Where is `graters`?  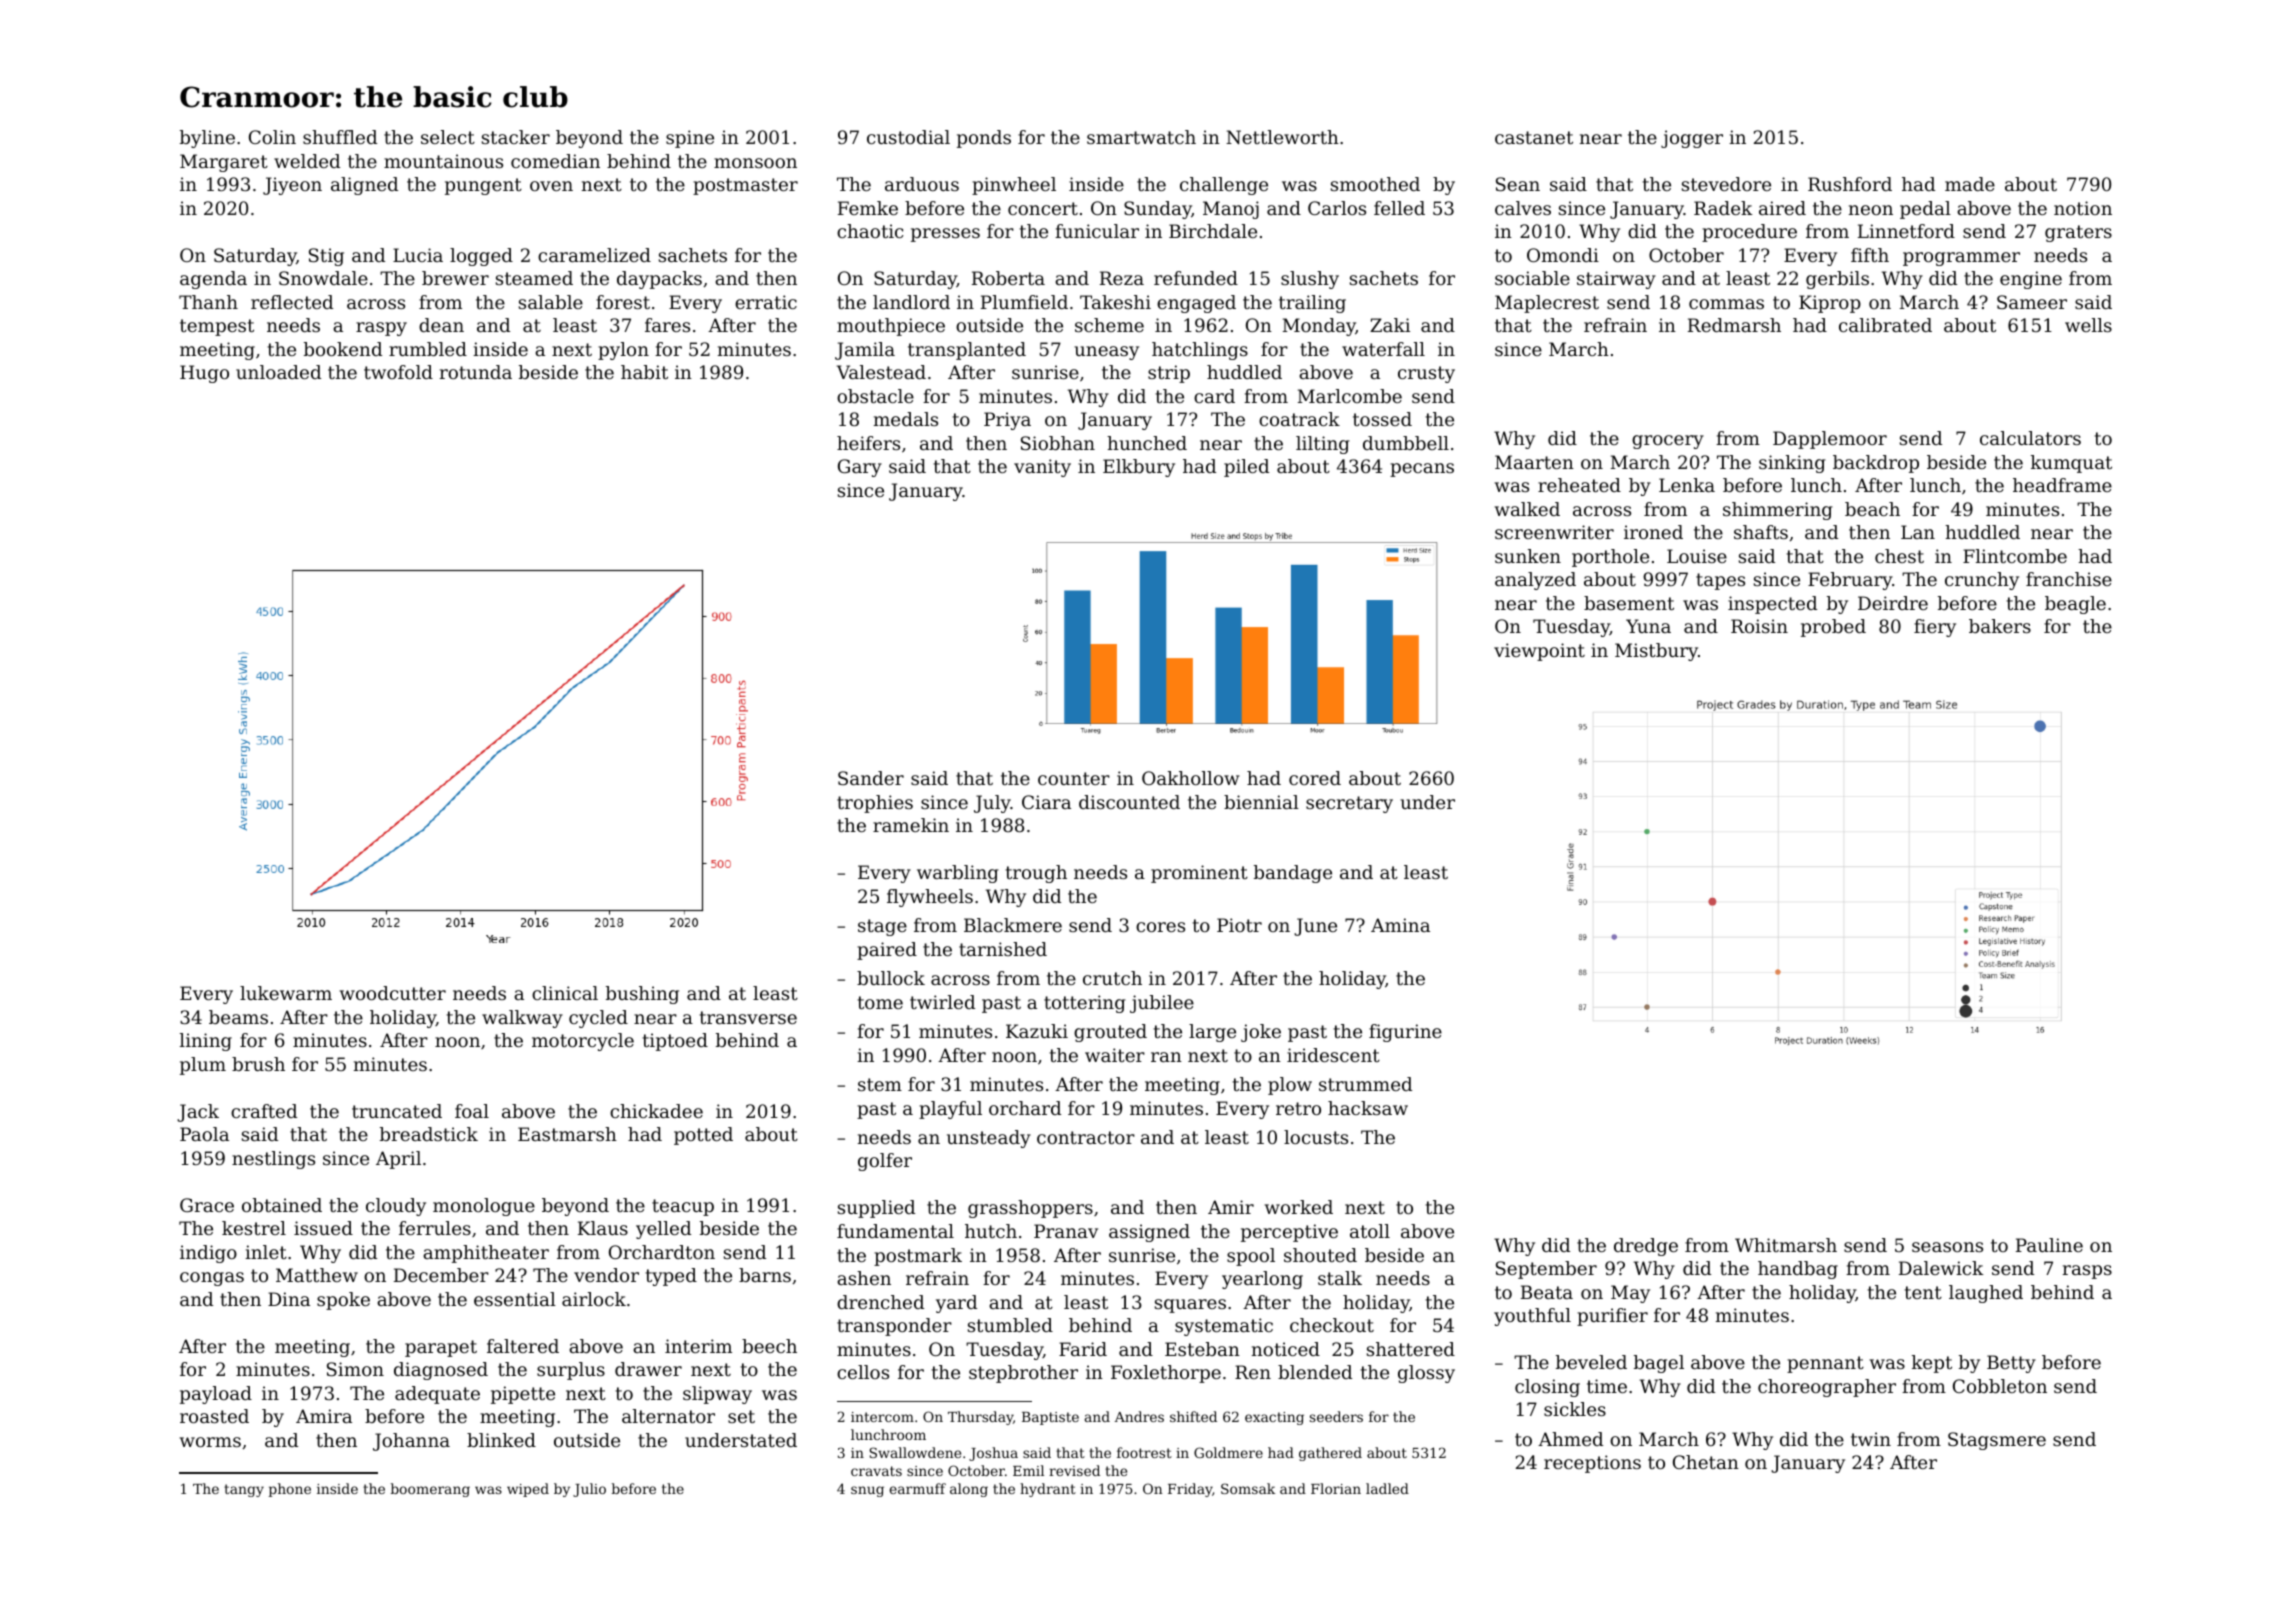
graters is located at coordinates (2078, 233).
